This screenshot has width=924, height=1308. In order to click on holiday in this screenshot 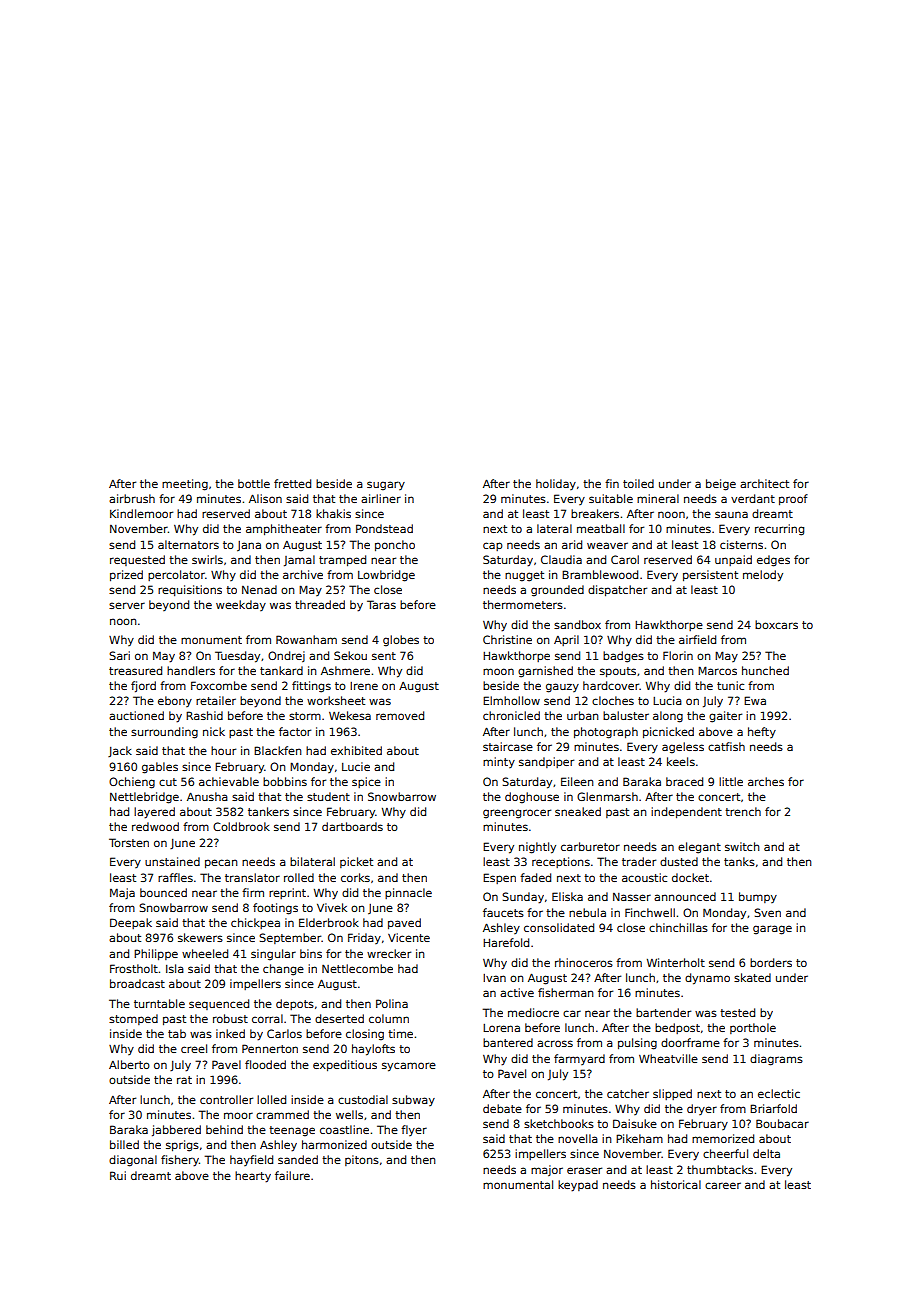, I will do `click(556, 484)`.
